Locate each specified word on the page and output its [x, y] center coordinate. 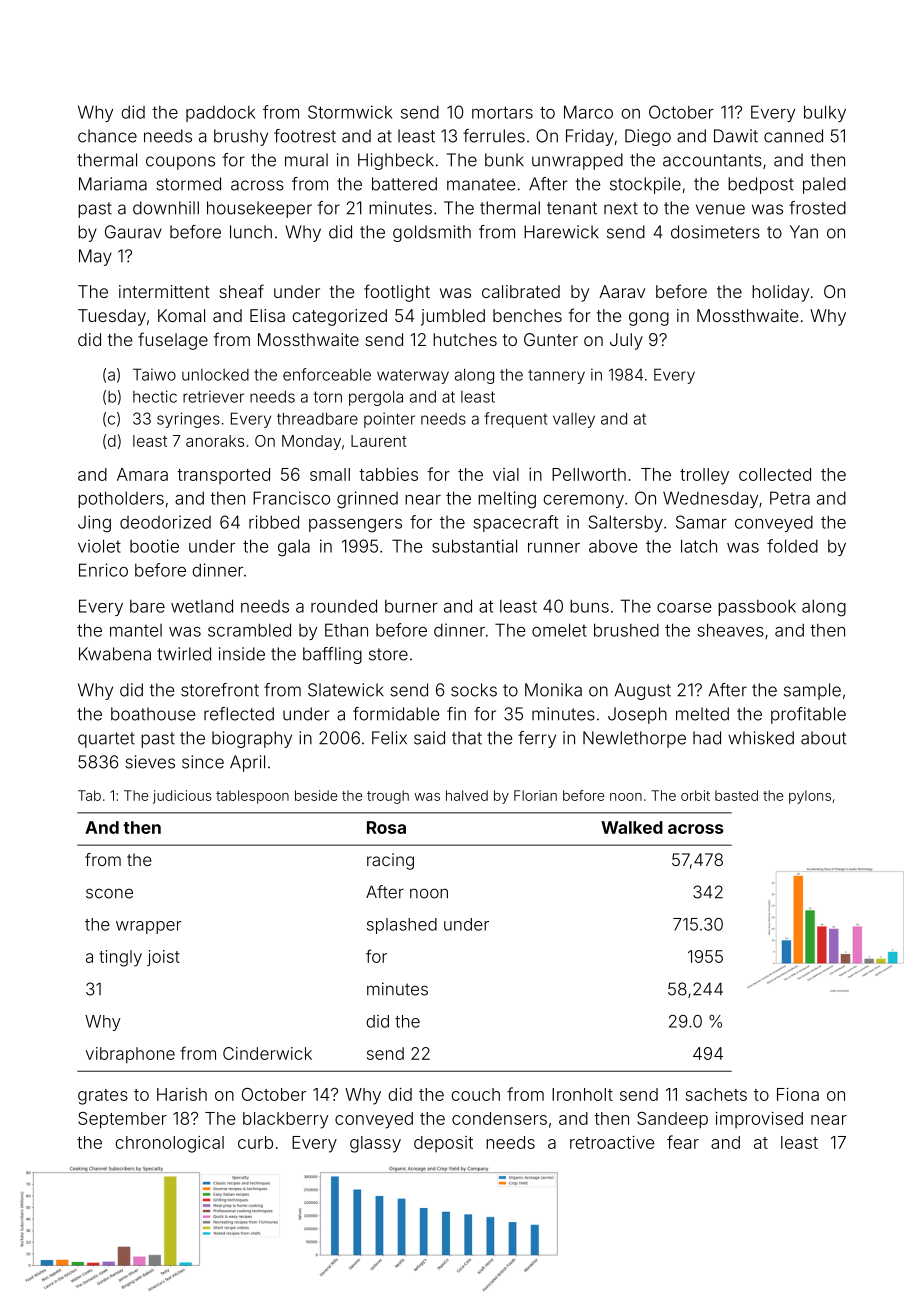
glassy [375, 1144]
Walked [632, 827]
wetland [202, 606]
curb [255, 1142]
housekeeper [259, 209]
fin [456, 713]
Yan [804, 232]
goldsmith [432, 233]
